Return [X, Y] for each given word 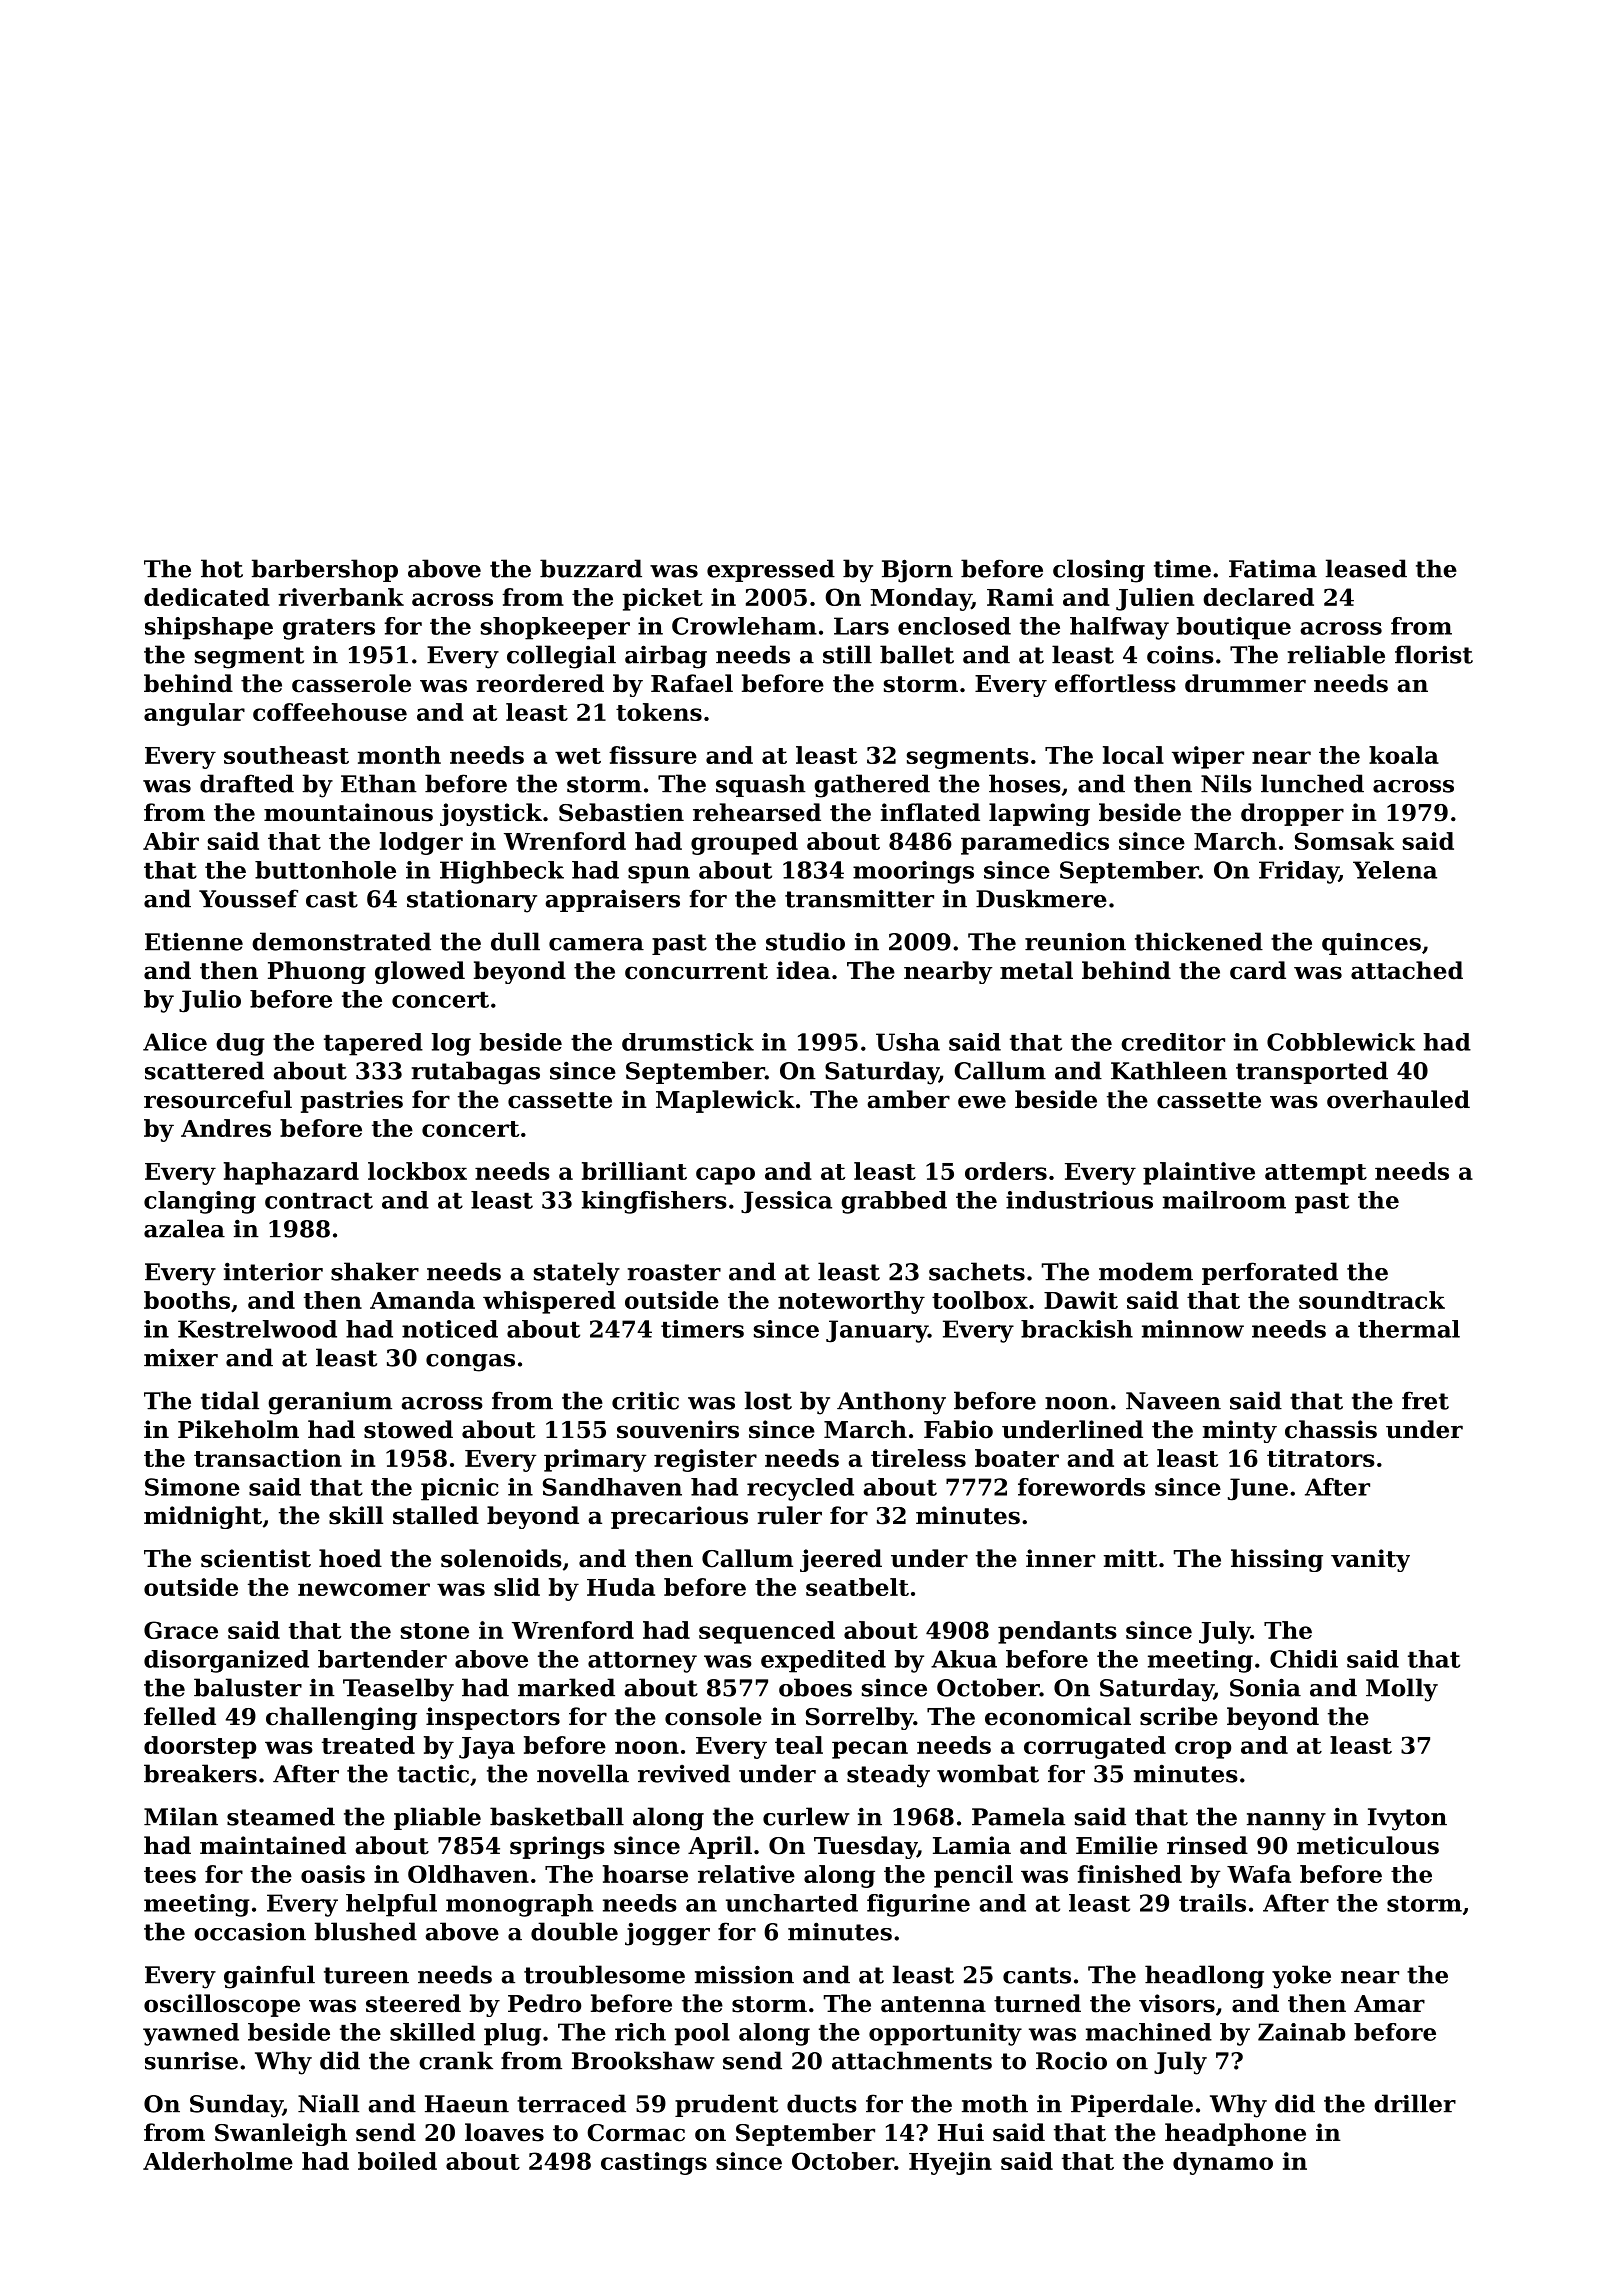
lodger [421, 843]
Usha [908, 1042]
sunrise [191, 2060]
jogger [667, 1934]
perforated [1270, 1273]
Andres [226, 1128]
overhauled [1398, 1099]
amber [908, 1099]
